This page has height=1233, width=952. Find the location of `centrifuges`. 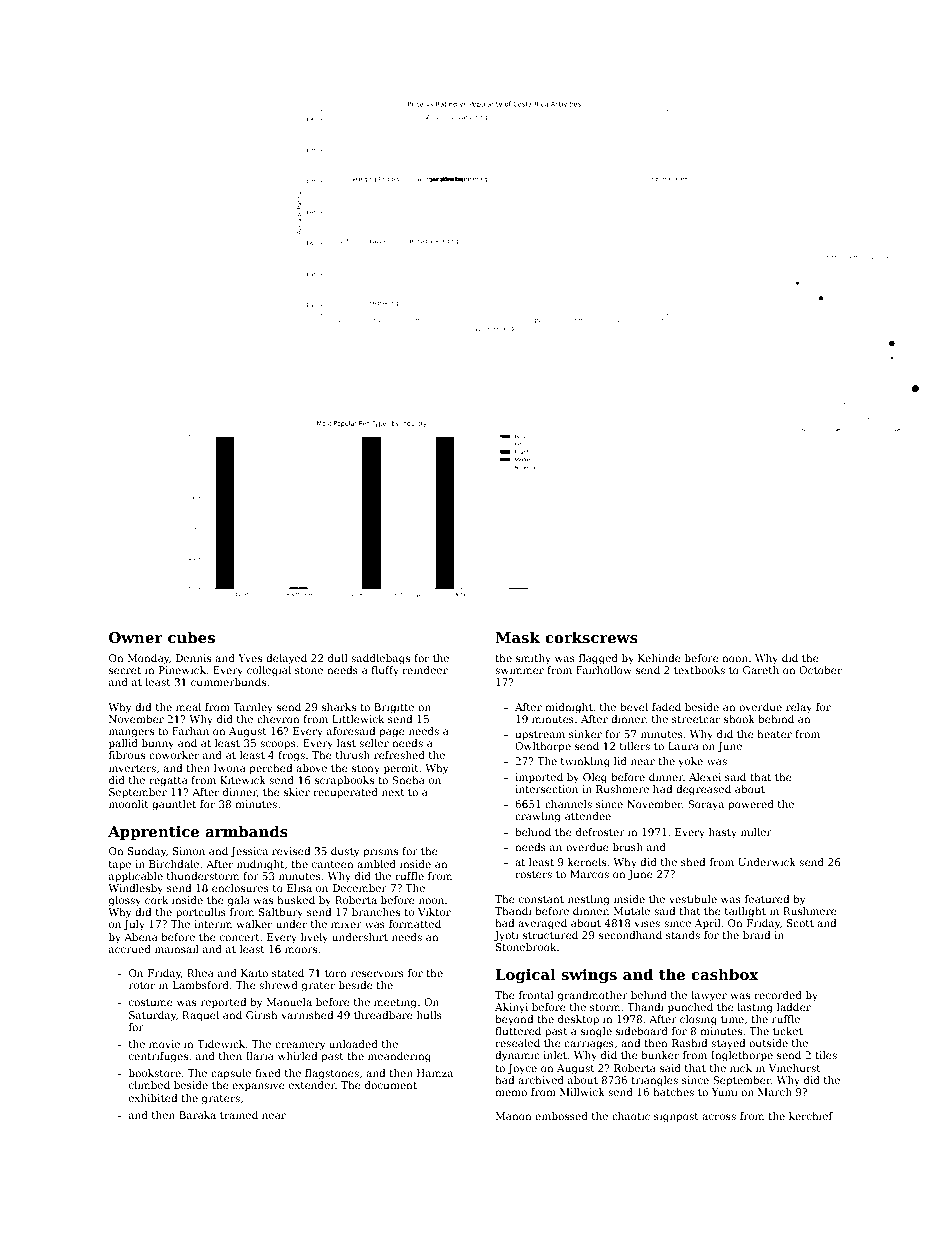

centrifuges is located at coordinates (158, 1057).
